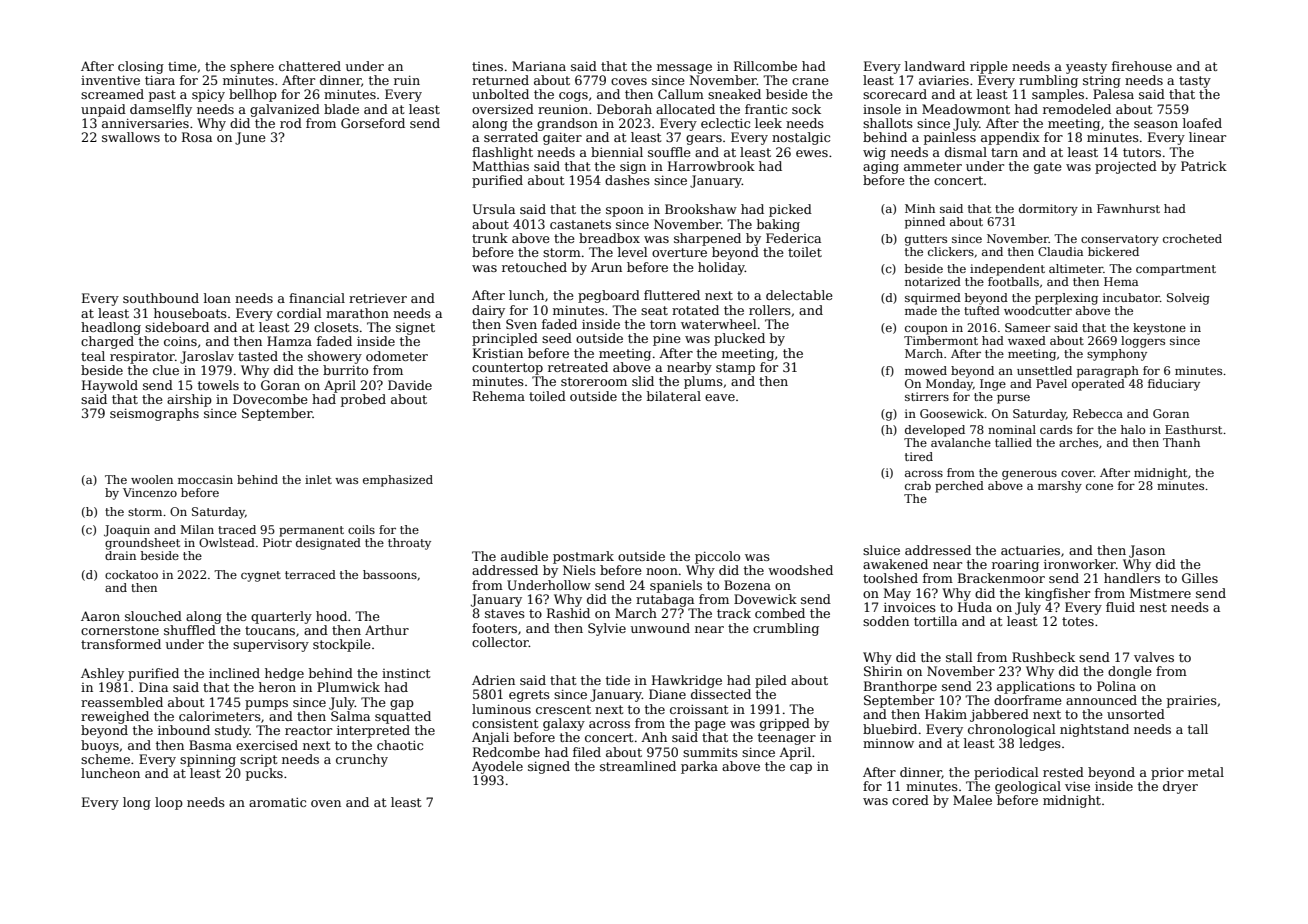 The image size is (1308, 924). Describe the element at coordinates (717, 557) in the image. I see `piccolo` at that location.
